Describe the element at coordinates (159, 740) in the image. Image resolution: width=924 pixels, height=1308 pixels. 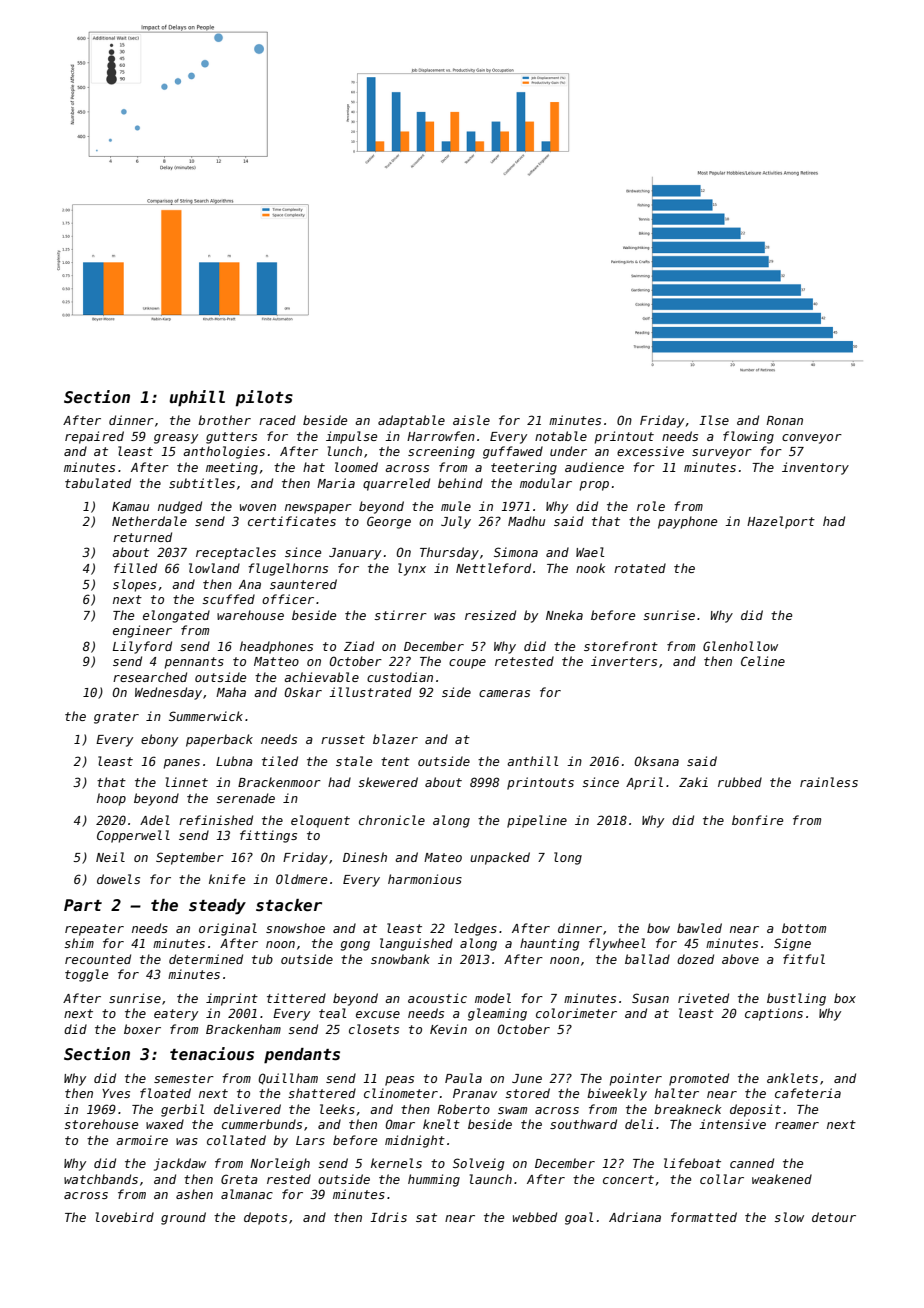
I see `ebony` at that location.
